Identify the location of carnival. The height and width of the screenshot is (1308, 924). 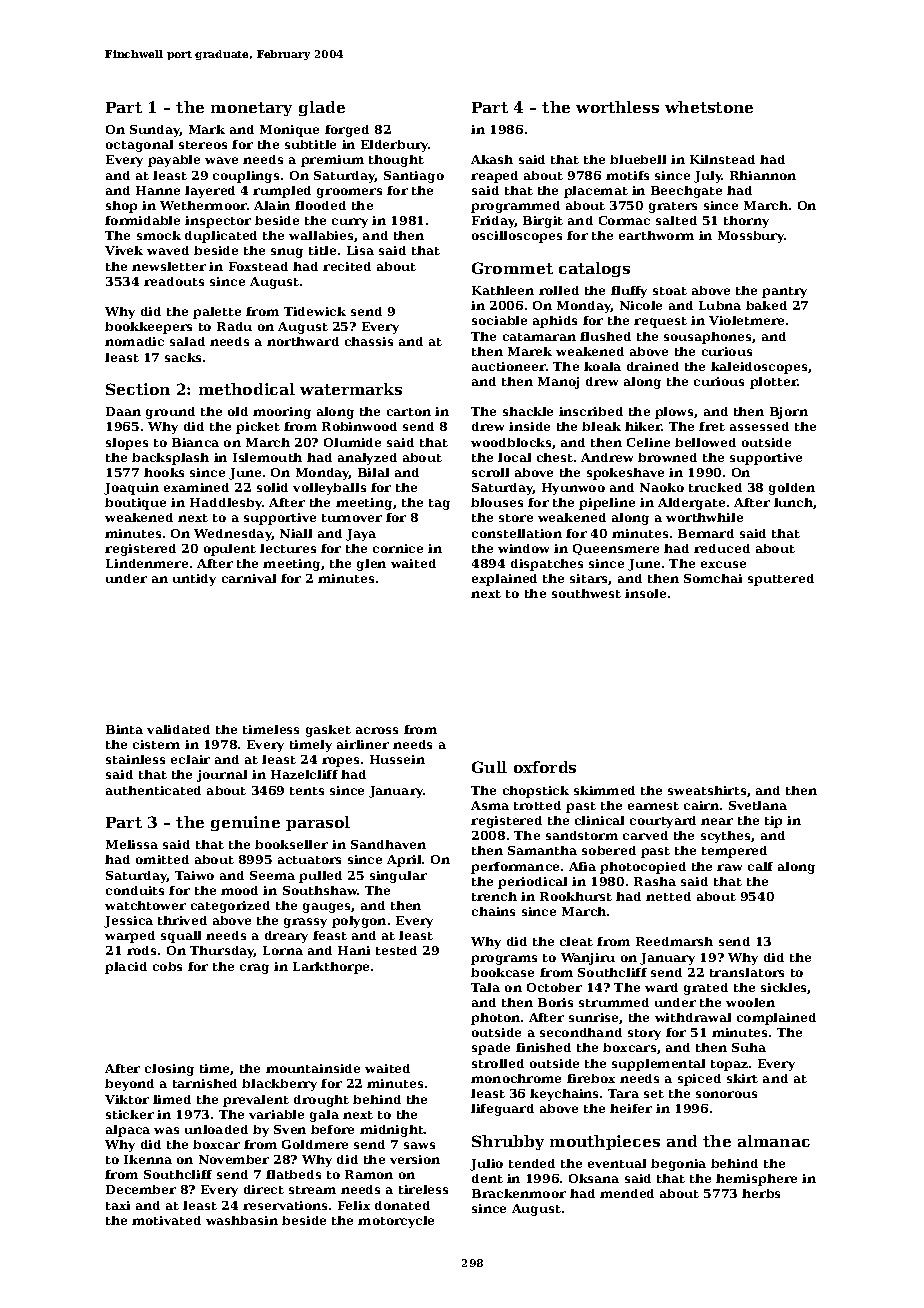
(249, 578).
